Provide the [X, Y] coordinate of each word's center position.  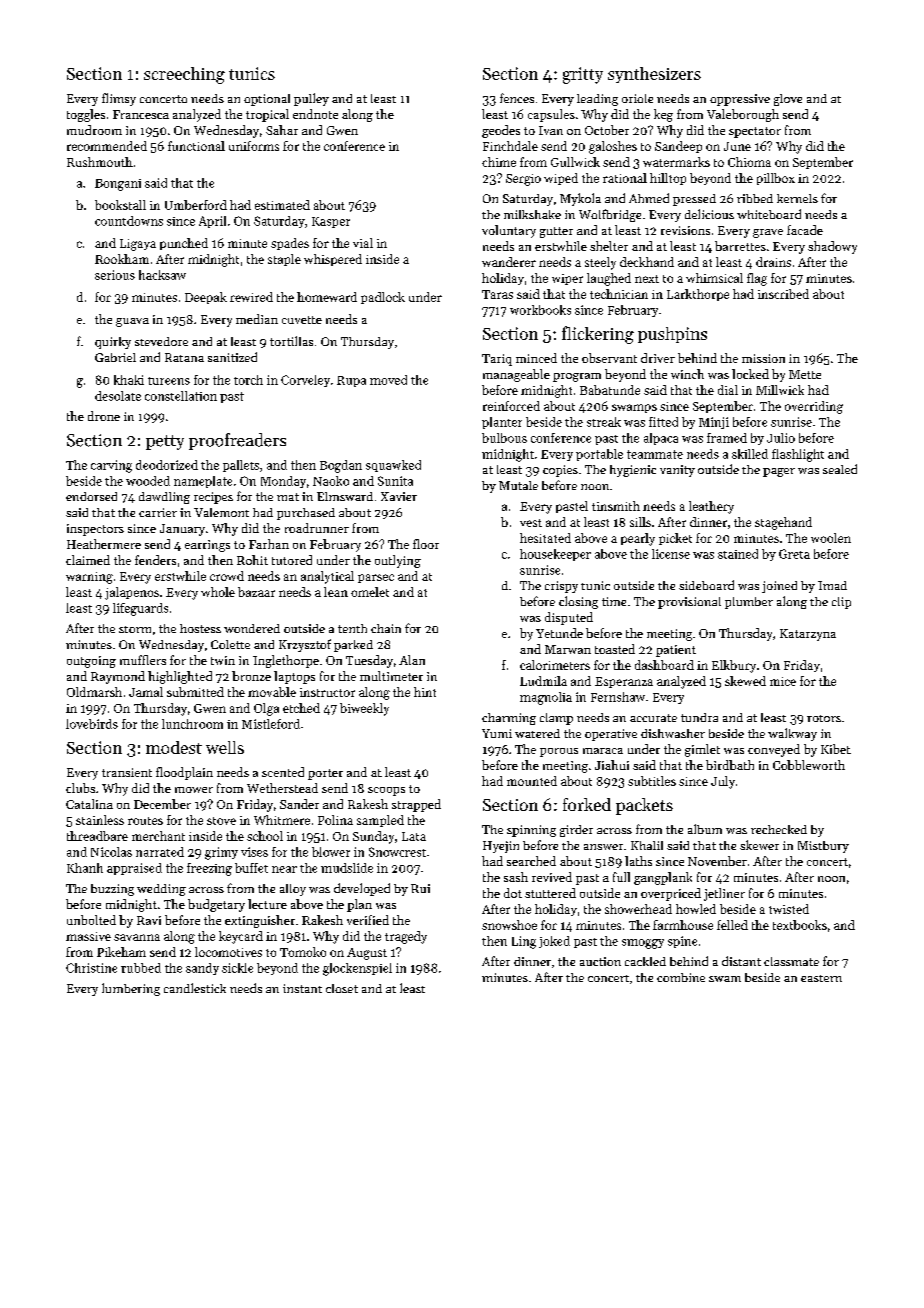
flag [757, 279]
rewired [251, 297]
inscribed [783, 294]
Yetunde [559, 633]
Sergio [523, 180]
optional [267, 100]
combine [681, 977]
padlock [383, 298]
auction [600, 961]
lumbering [131, 989]
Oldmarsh [94, 692]
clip [841, 603]
